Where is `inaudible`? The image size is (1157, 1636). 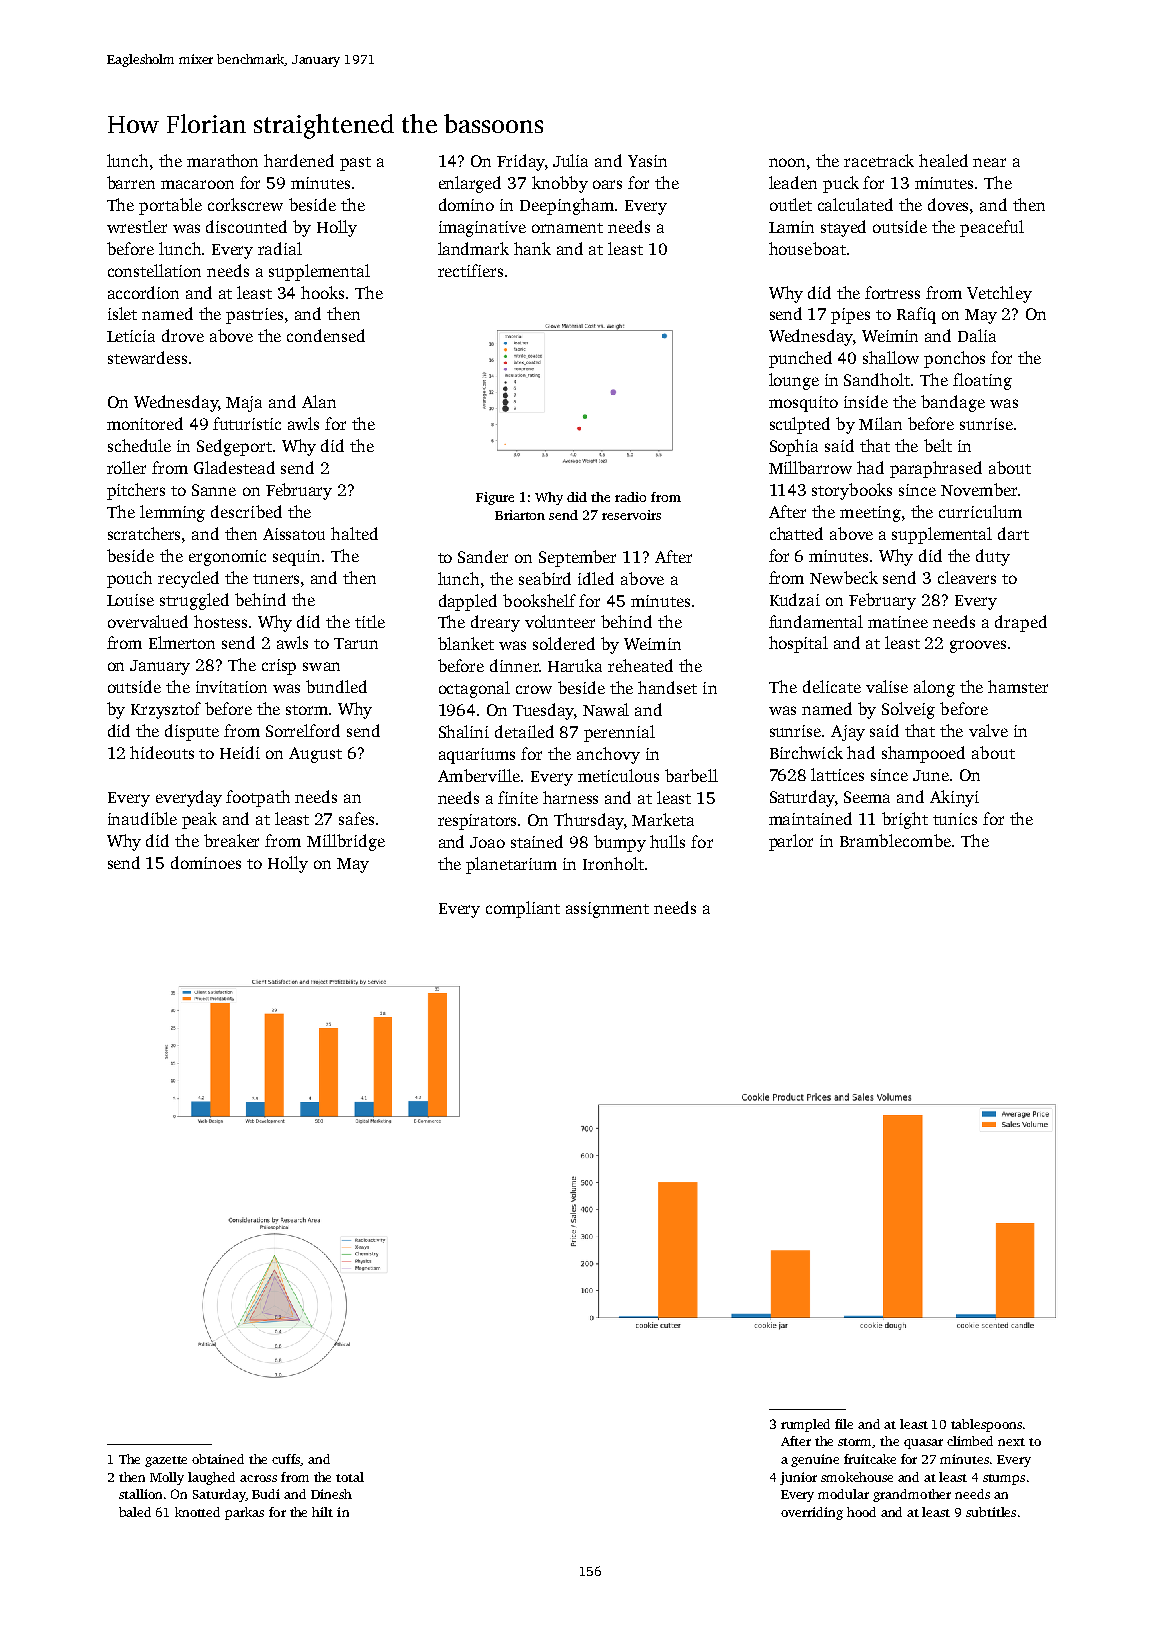 inaudible is located at coordinates (142, 818).
